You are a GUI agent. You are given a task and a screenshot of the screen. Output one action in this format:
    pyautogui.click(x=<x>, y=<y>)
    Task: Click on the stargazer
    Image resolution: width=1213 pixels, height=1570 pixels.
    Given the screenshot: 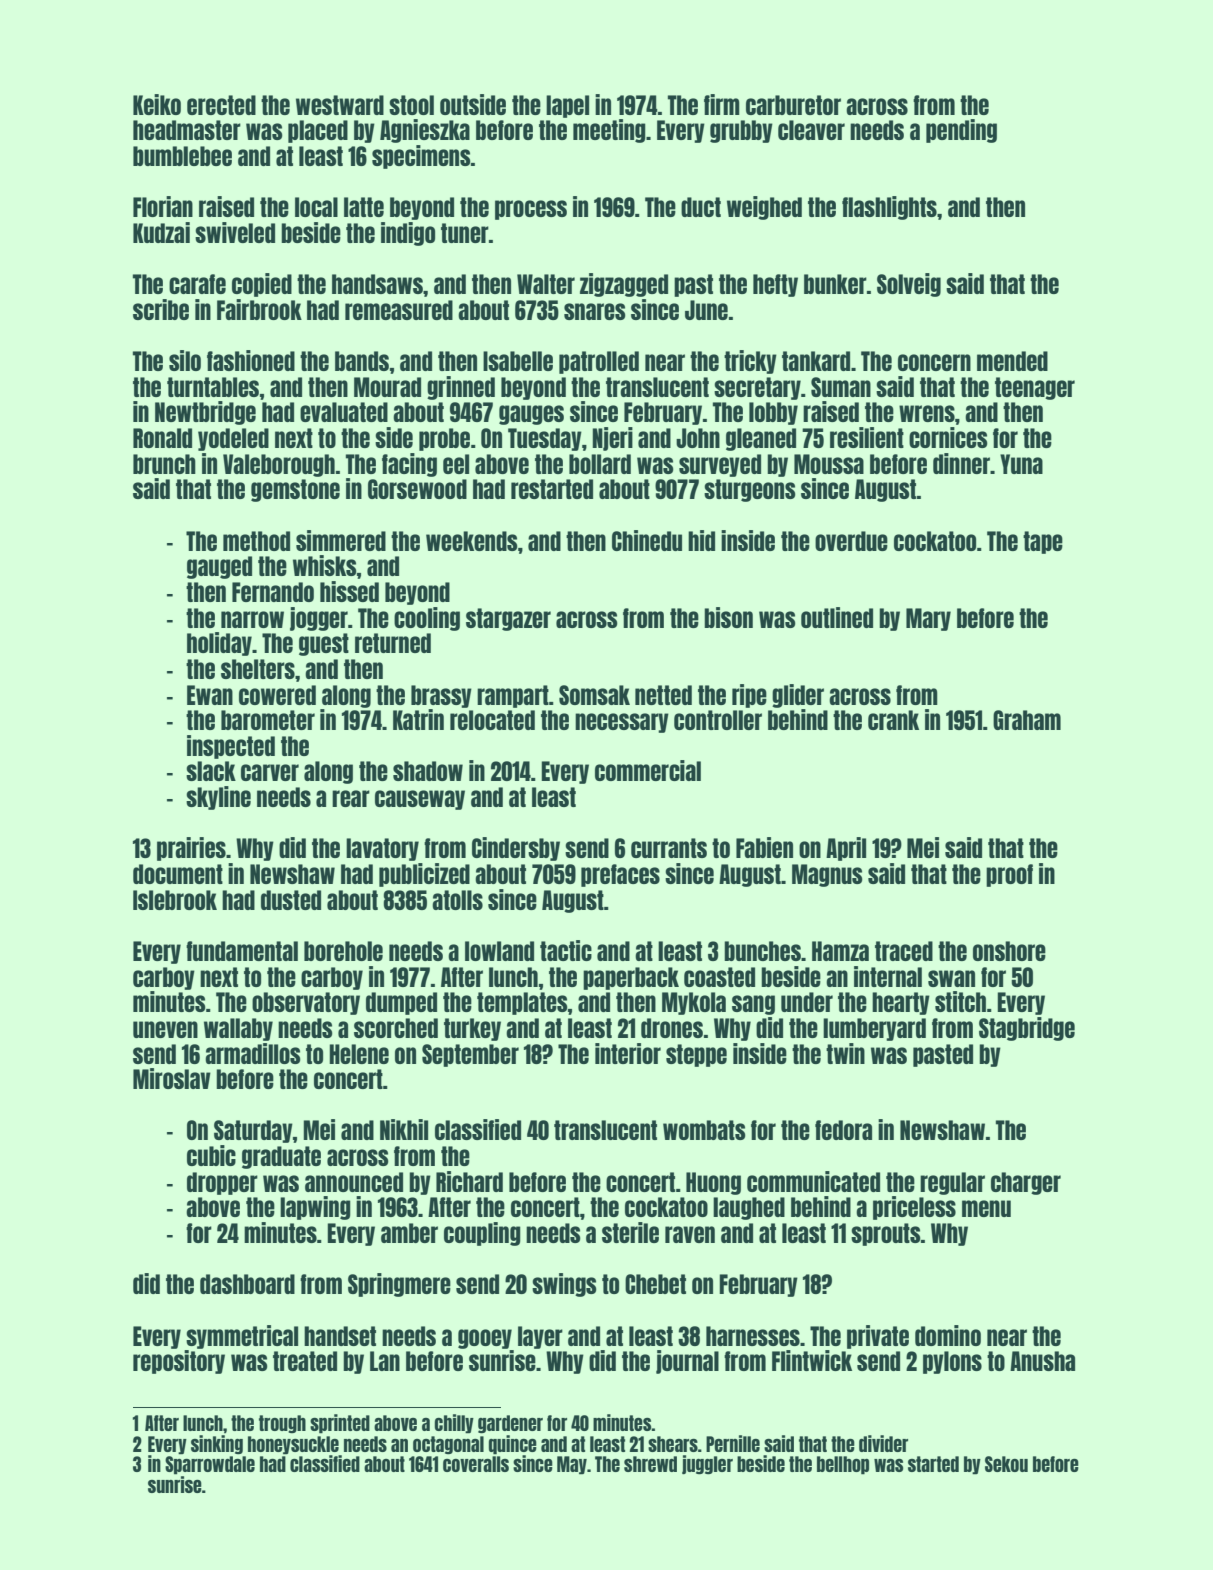 What is the action you would take?
    pyautogui.click(x=508, y=619)
